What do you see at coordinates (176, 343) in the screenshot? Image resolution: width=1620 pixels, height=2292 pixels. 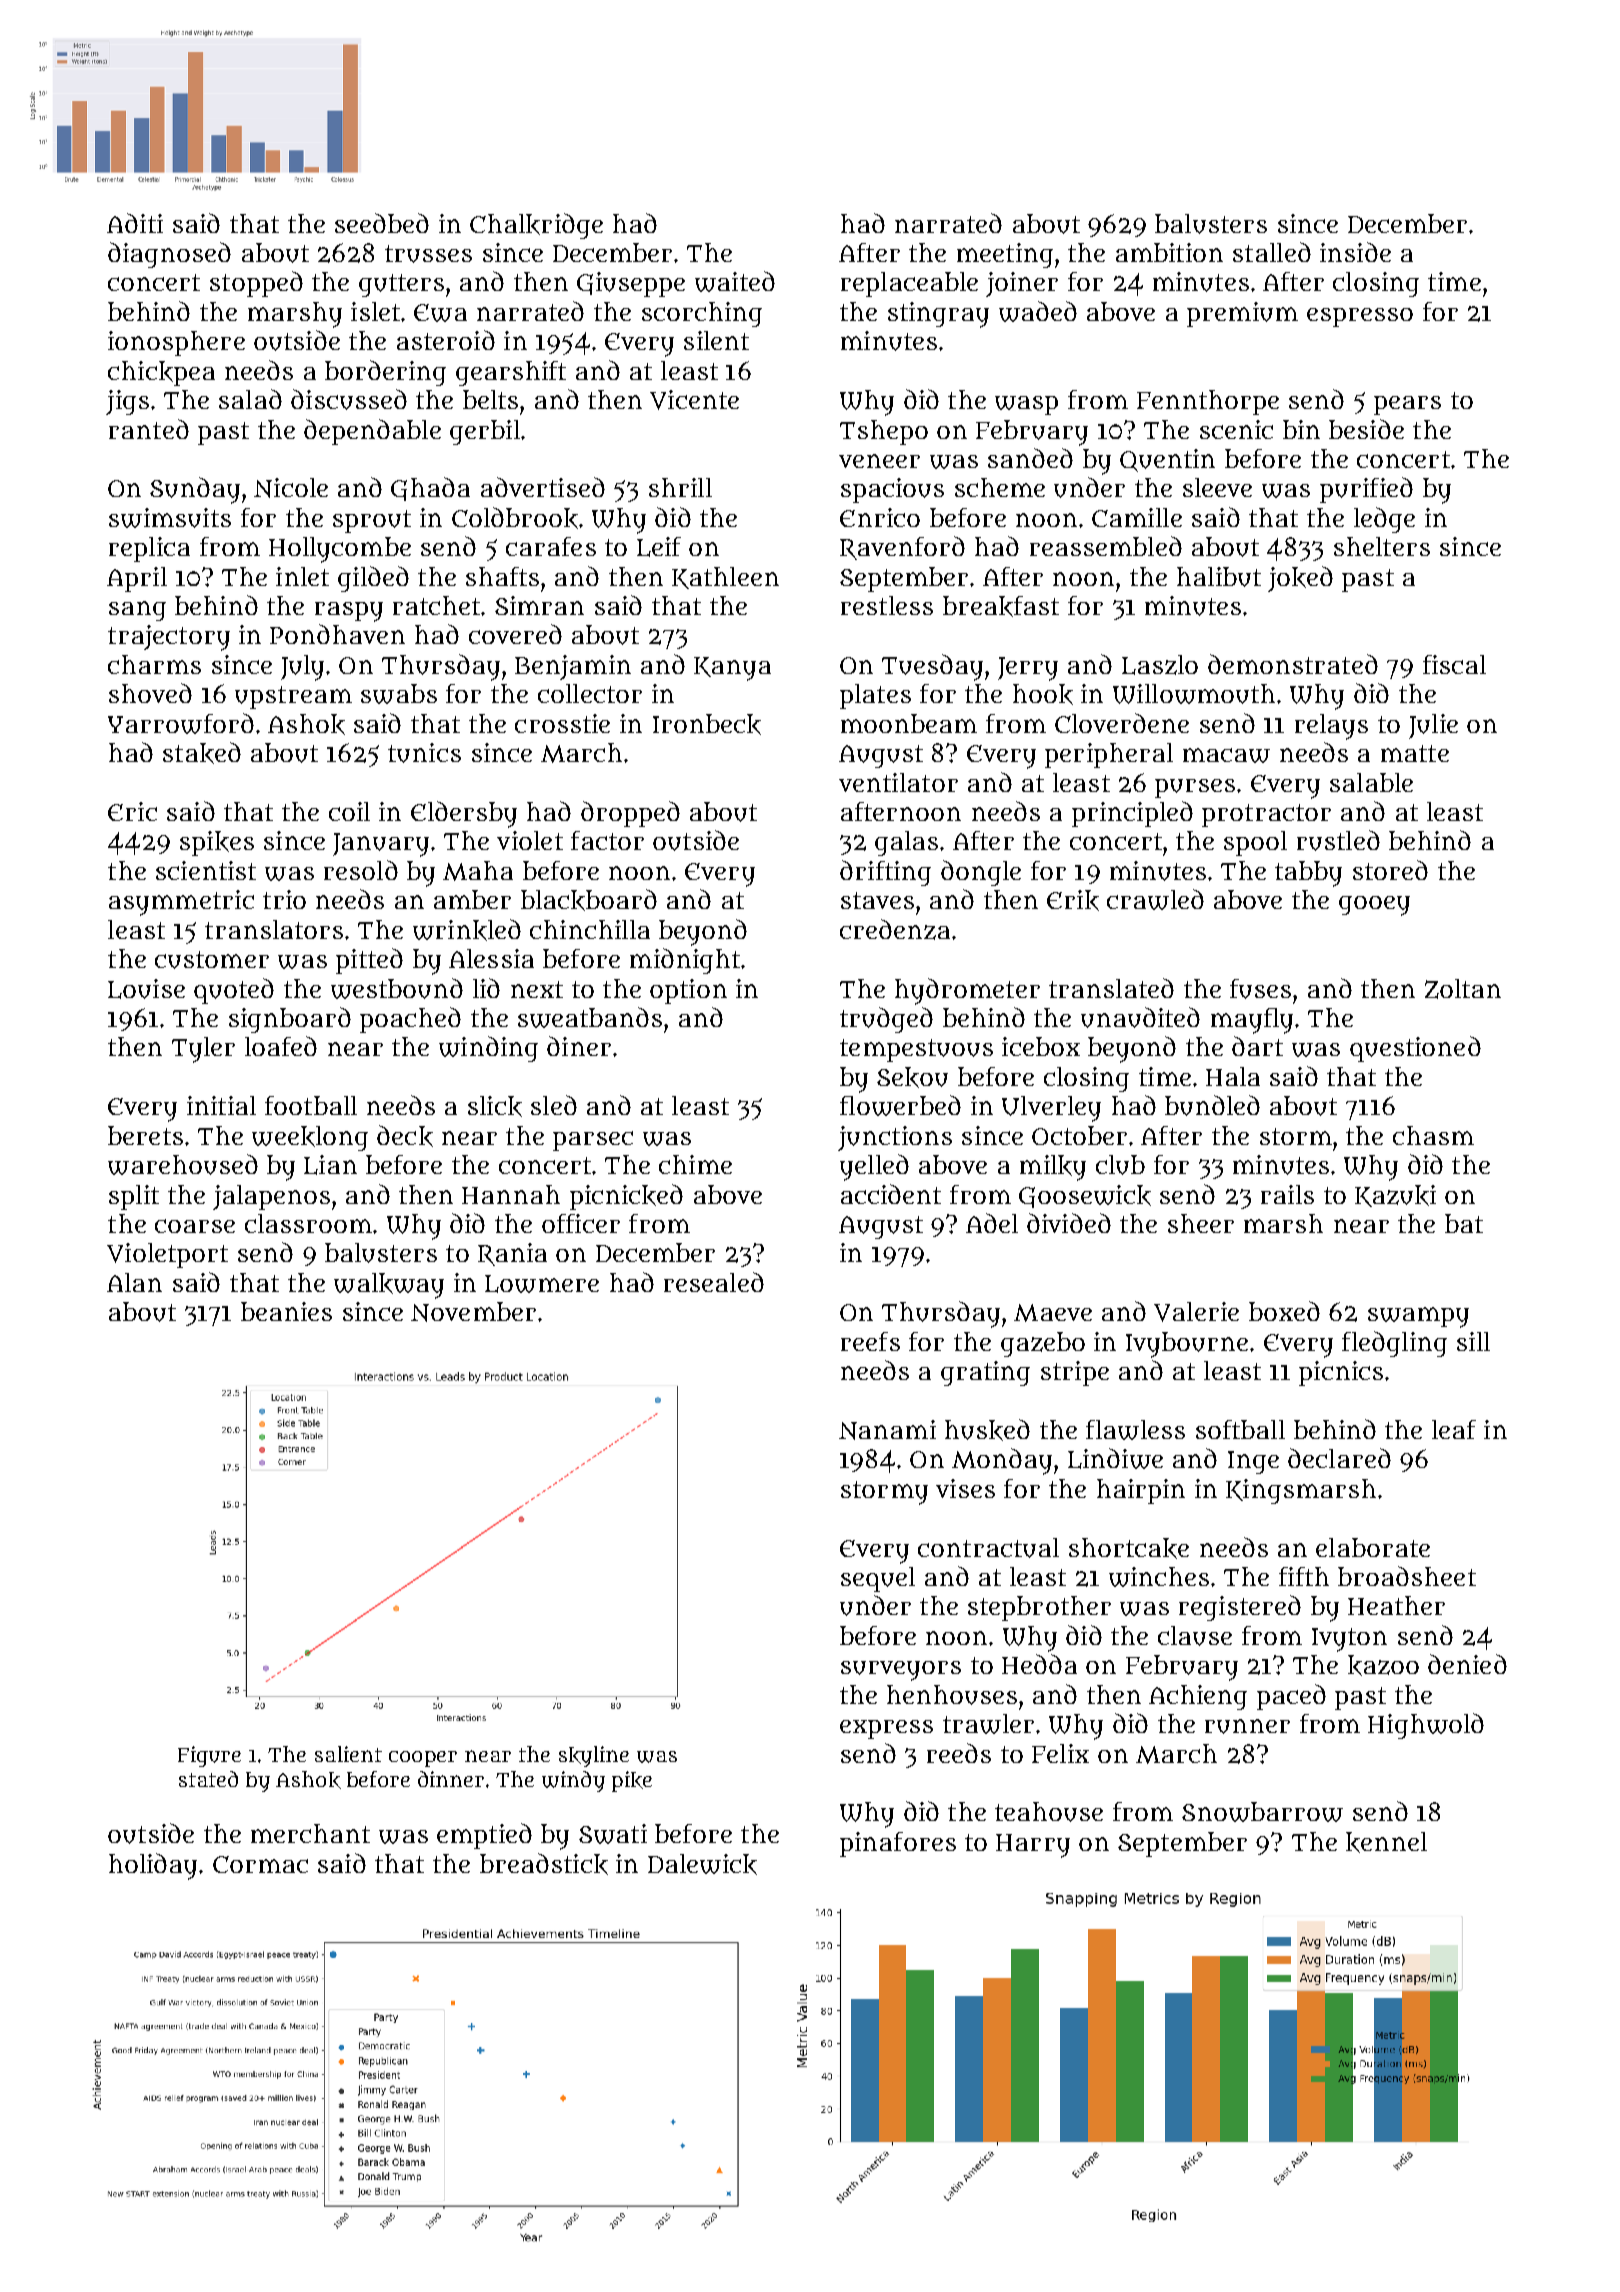 I see `ionosphere` at bounding box center [176, 343].
